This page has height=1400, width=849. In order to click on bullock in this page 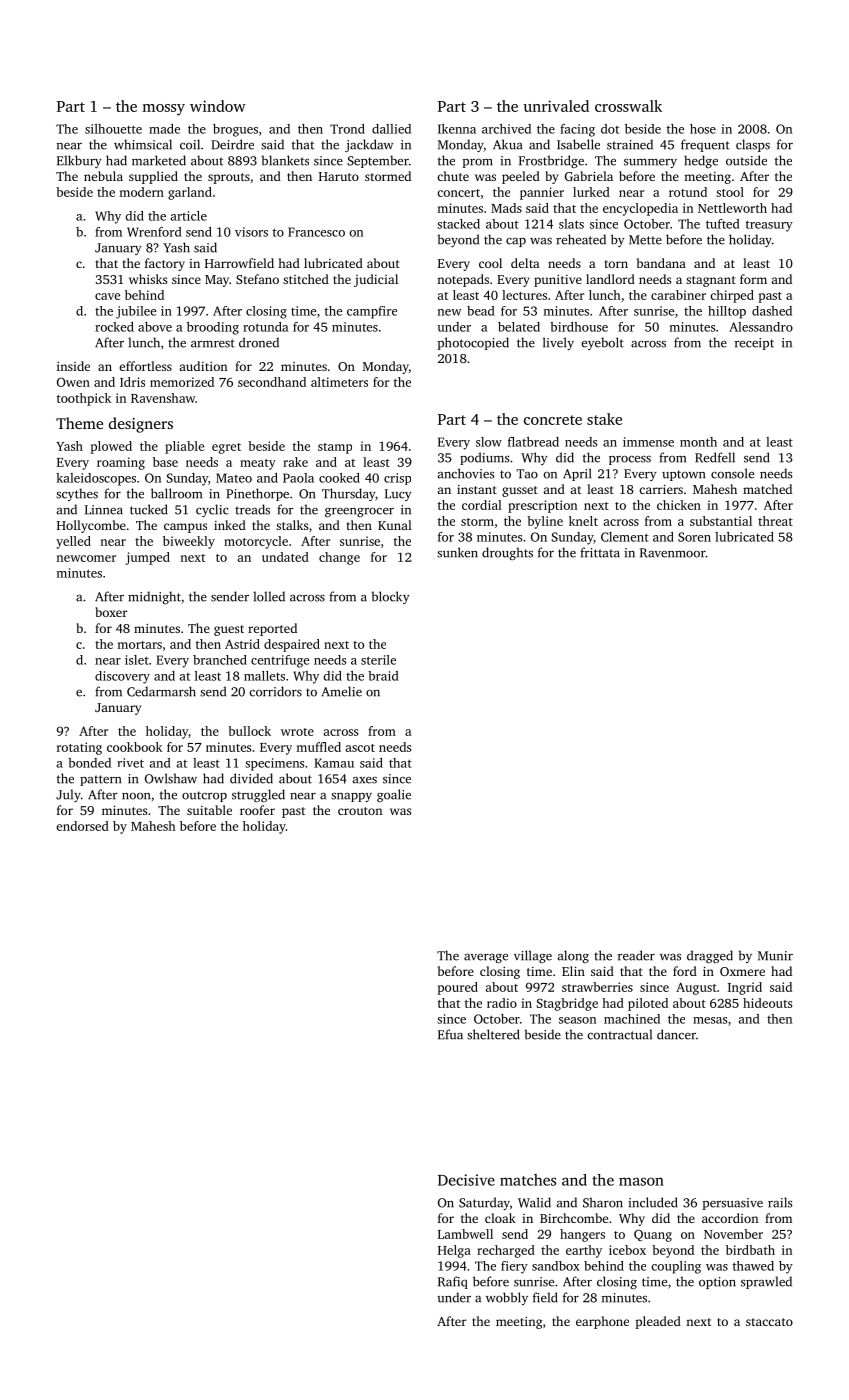, I will do `click(249, 731)`.
